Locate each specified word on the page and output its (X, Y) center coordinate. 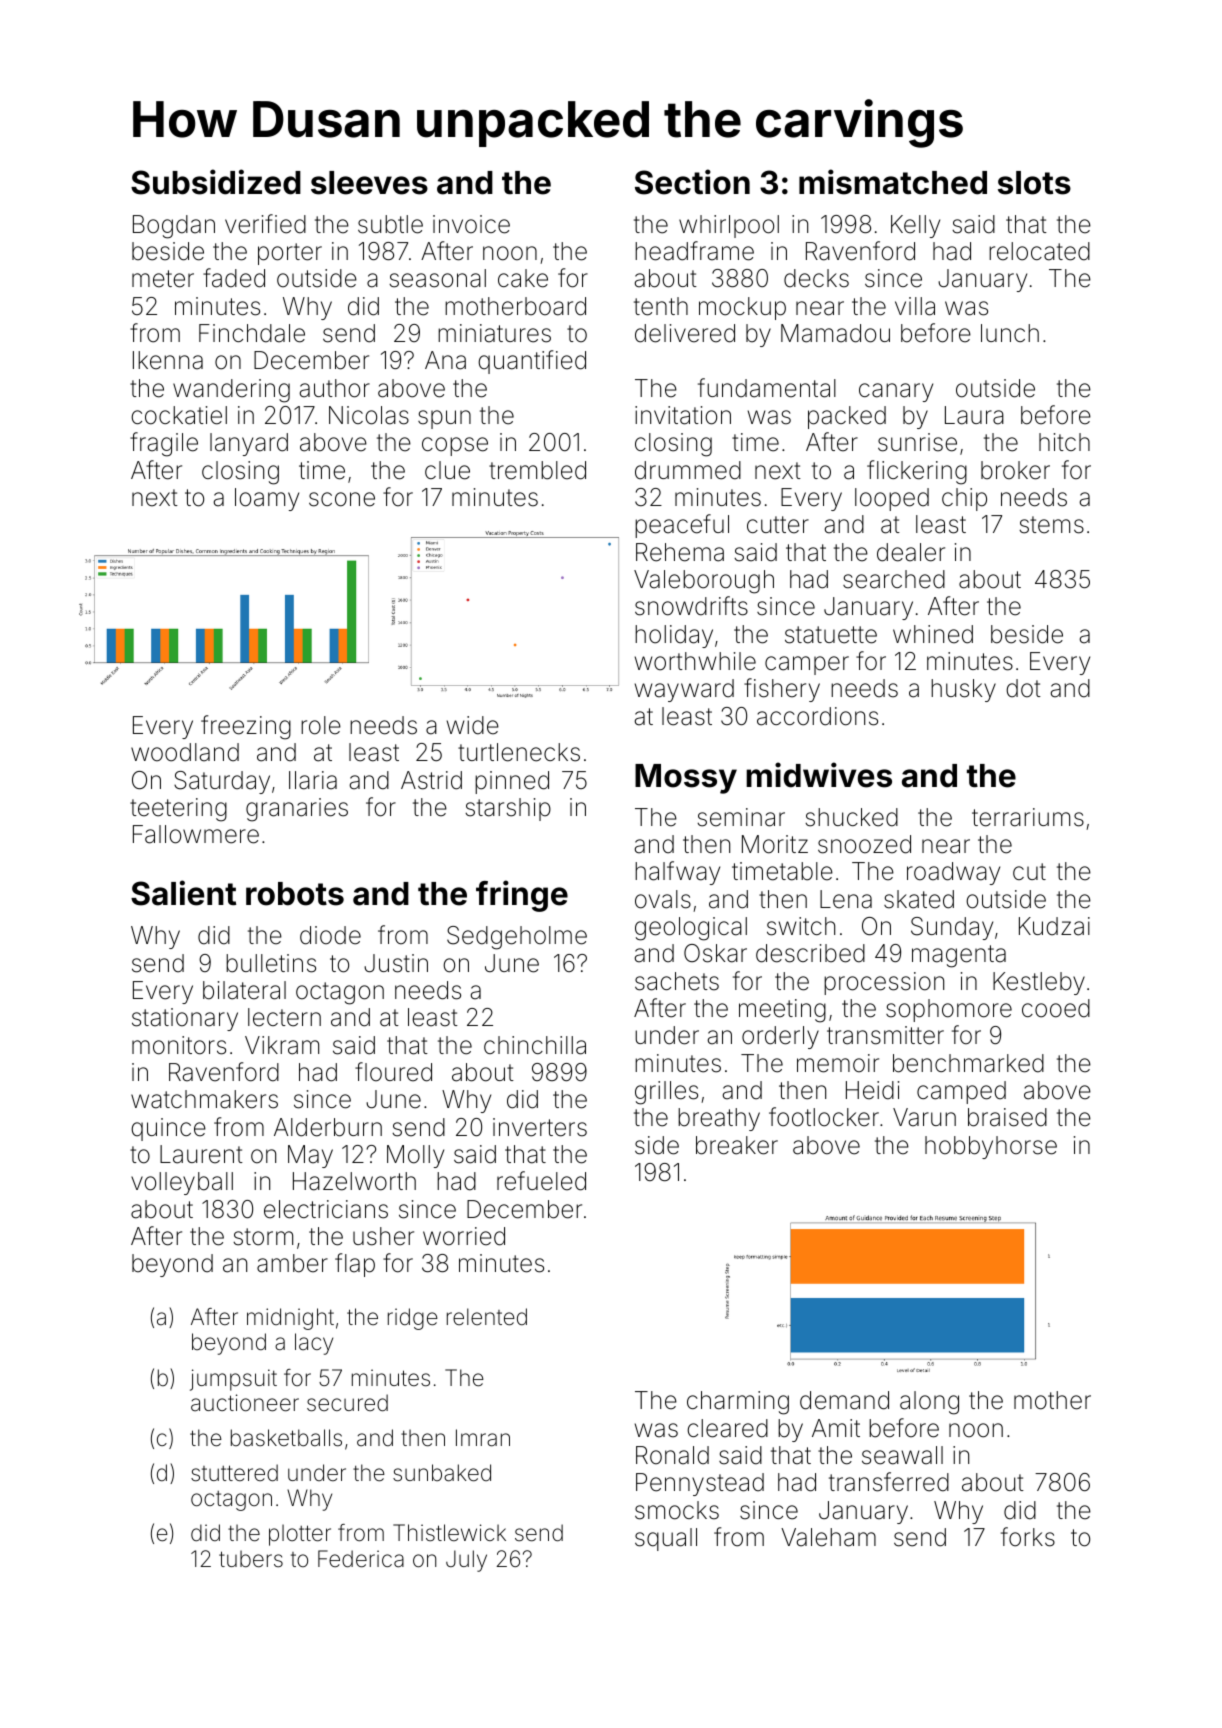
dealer (911, 552)
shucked (851, 817)
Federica (361, 1559)
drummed (688, 470)
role (321, 725)
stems (1051, 525)
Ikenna (168, 360)
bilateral (244, 990)
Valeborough (704, 582)
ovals (663, 899)
